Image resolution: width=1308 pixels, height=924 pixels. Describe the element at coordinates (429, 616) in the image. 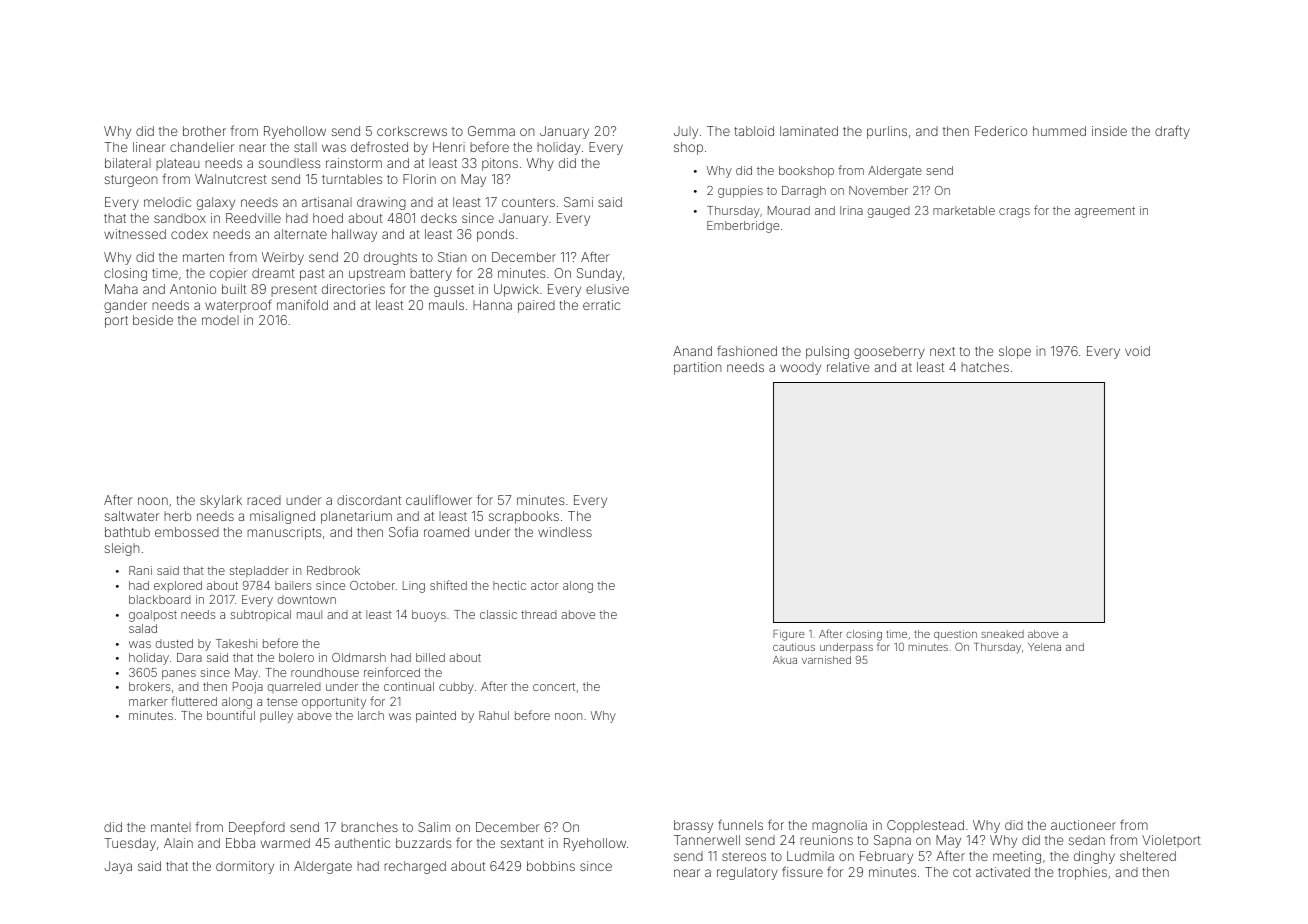

I see `buoys` at that location.
